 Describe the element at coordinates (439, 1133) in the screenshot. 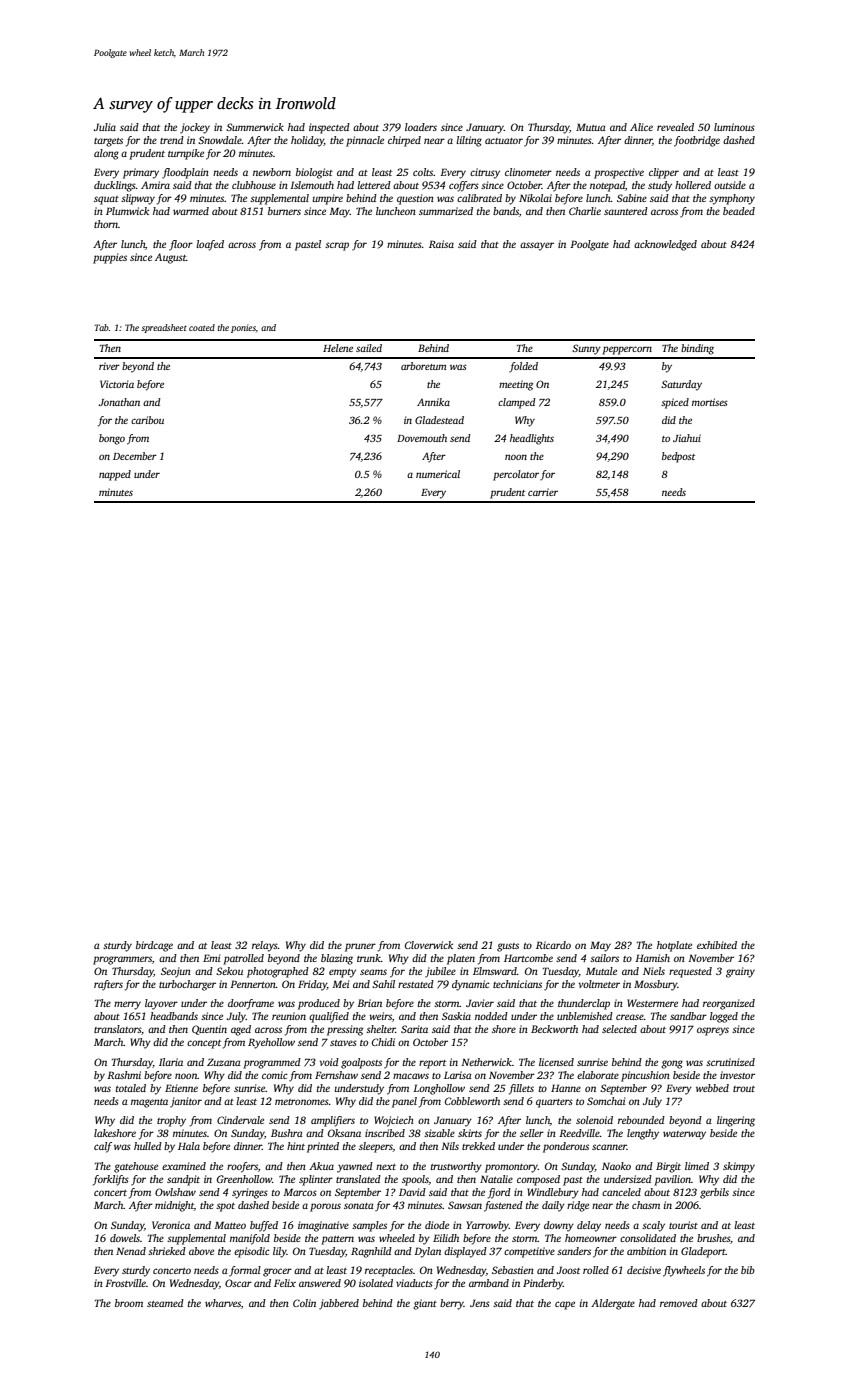

I see `sizable` at that location.
